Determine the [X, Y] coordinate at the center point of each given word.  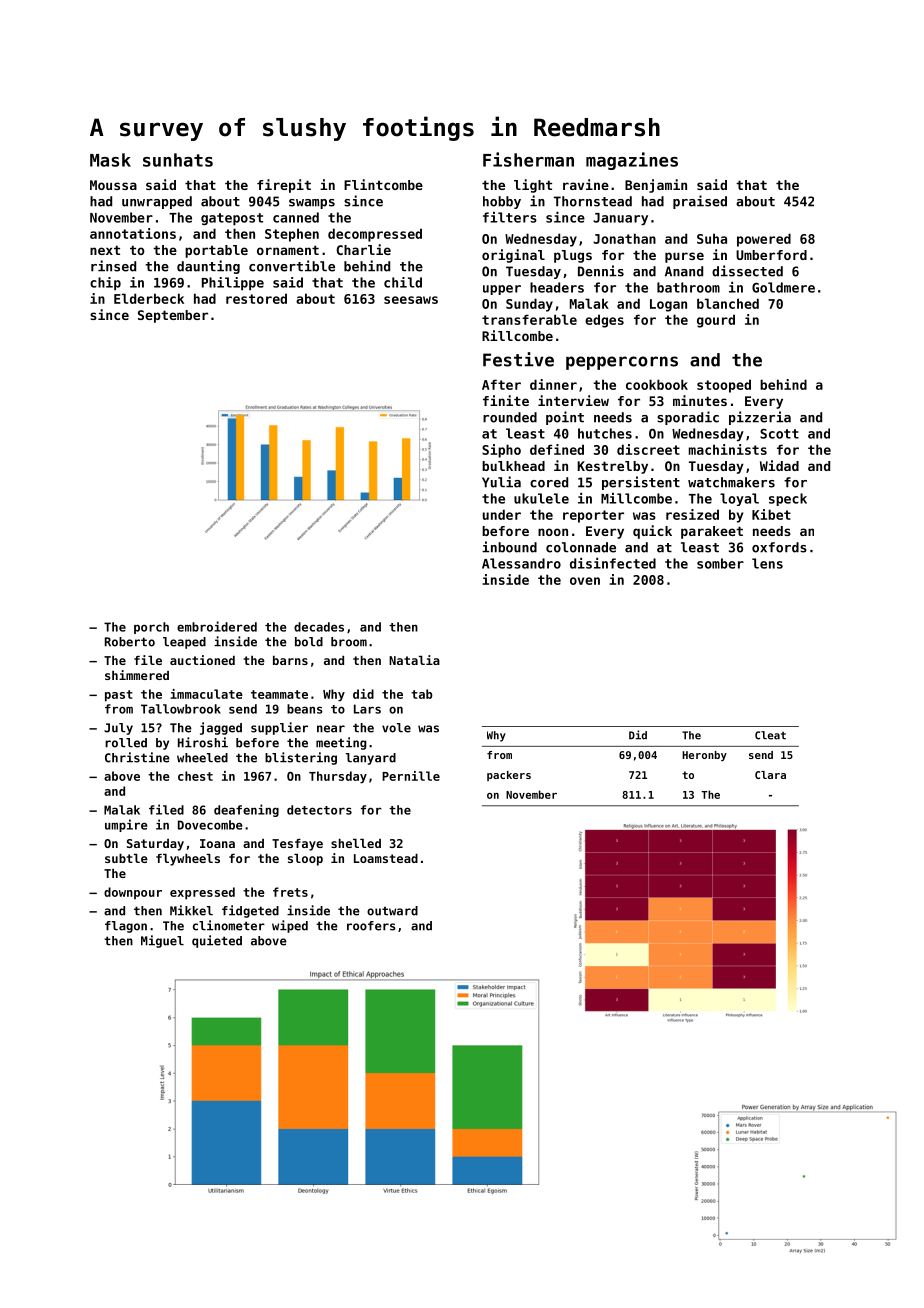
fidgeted [250, 911]
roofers [371, 926]
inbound [509, 547]
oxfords [779, 547]
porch [151, 628]
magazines [632, 161]
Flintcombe [383, 184]
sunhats [178, 160]
